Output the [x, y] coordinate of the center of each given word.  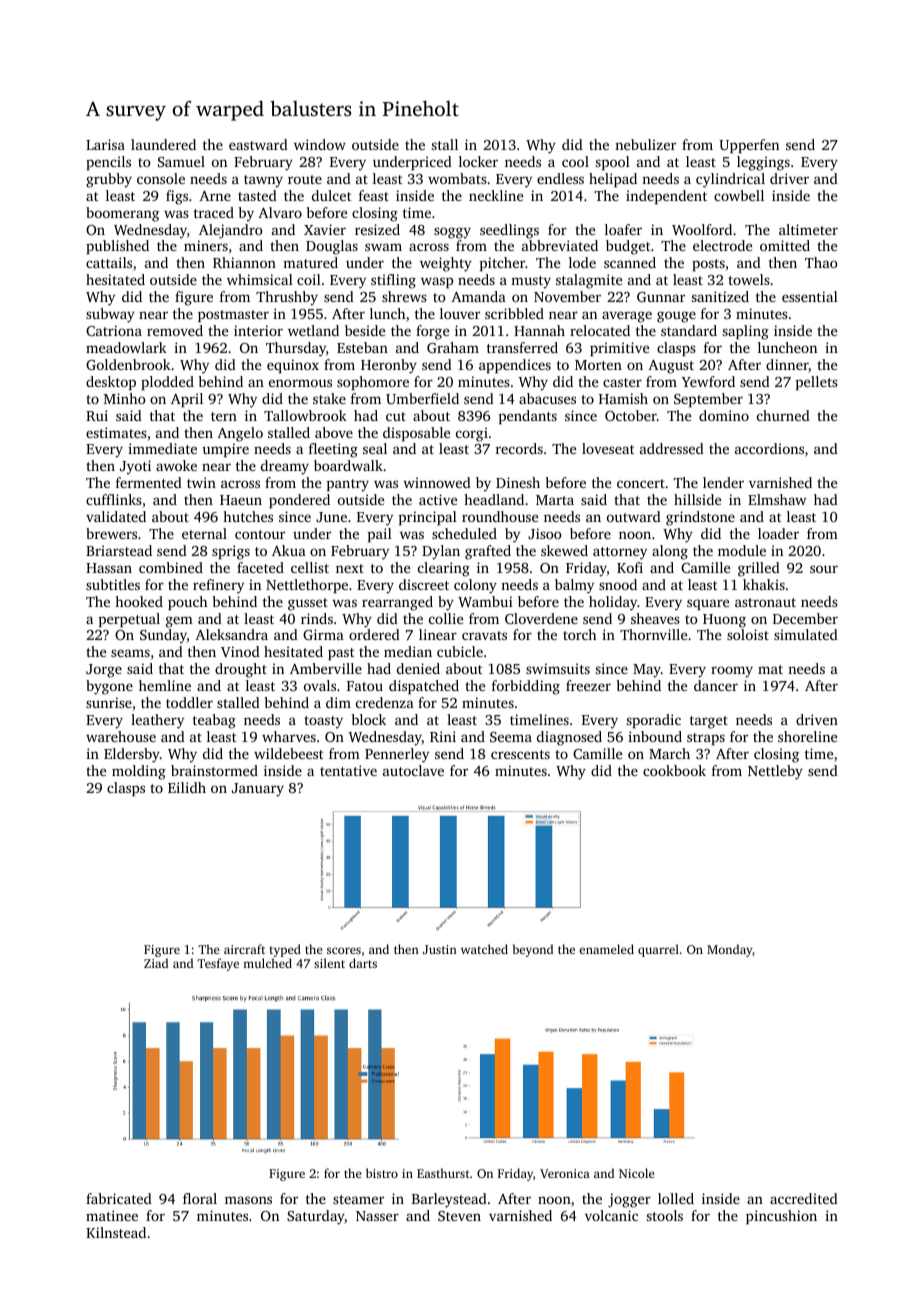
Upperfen [749, 146]
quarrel [658, 950]
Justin [440, 949]
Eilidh [187, 787]
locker [478, 161]
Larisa [105, 144]
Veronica [565, 1173]
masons [248, 1200]
